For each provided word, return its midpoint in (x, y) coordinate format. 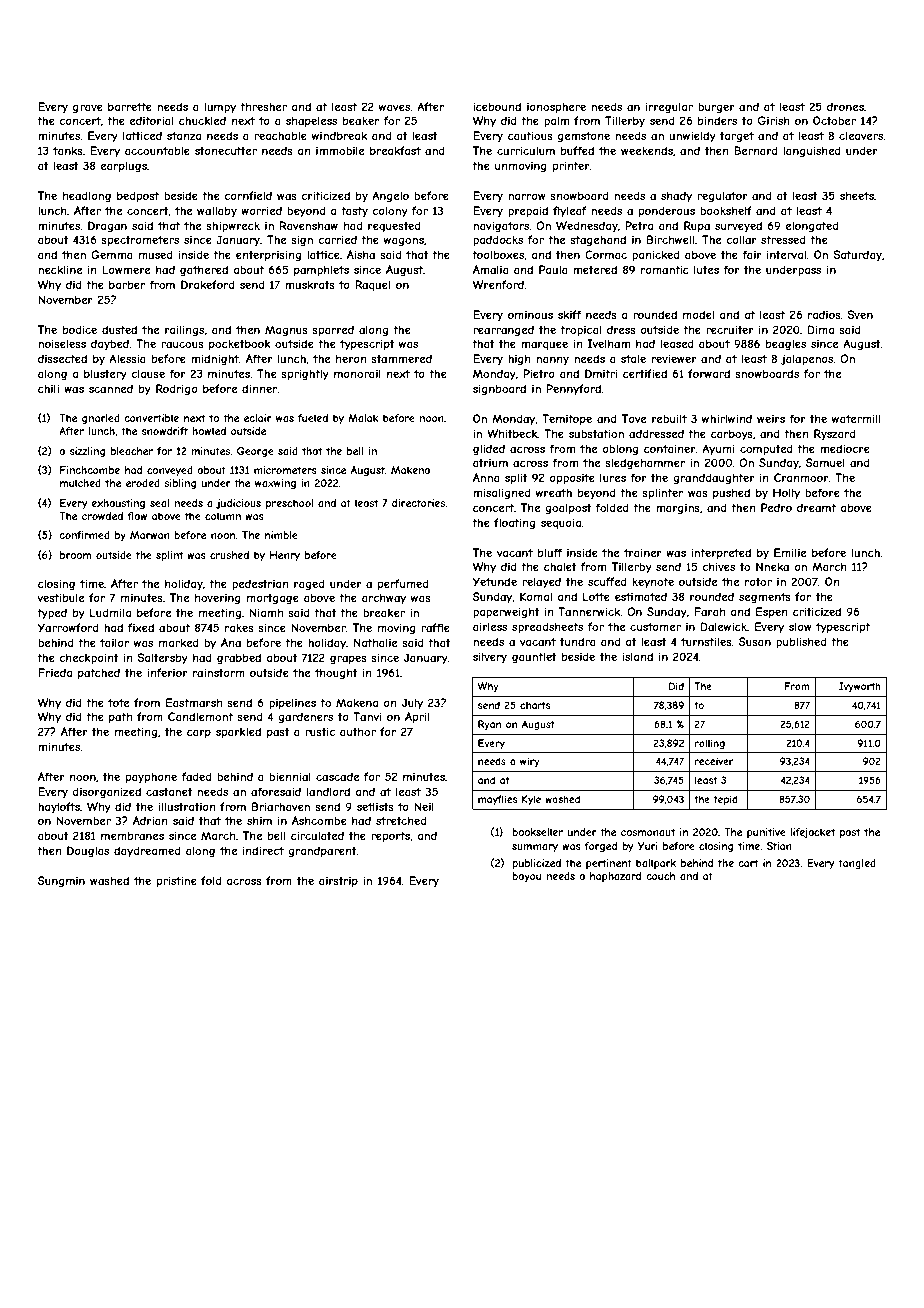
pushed (731, 493)
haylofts (59, 807)
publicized (536, 864)
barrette (130, 106)
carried (337, 239)
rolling (710, 744)
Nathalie (375, 642)
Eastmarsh (194, 702)
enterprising (268, 255)
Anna (486, 477)
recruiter (730, 329)
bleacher (132, 451)
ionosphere (556, 107)
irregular (669, 107)
